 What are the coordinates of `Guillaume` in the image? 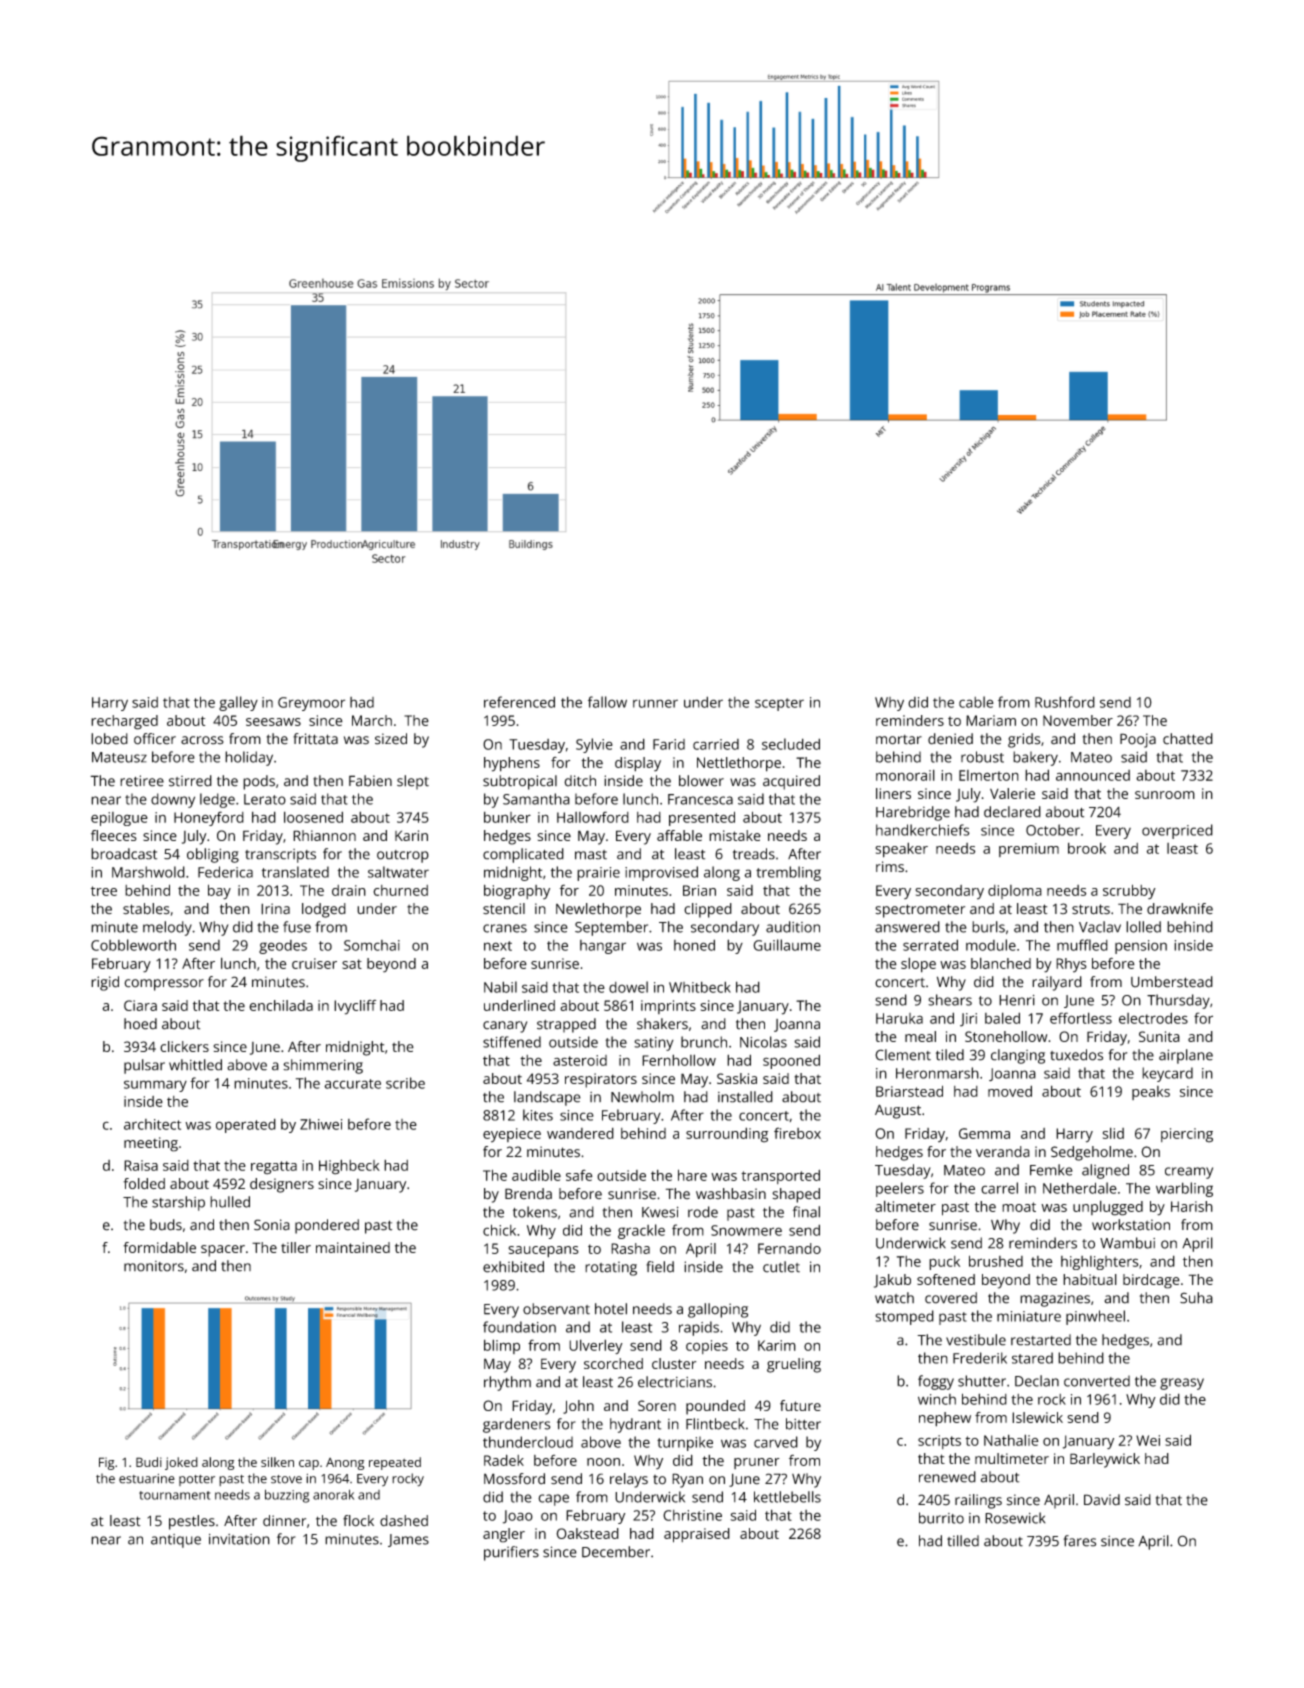 It's located at (787, 945).
